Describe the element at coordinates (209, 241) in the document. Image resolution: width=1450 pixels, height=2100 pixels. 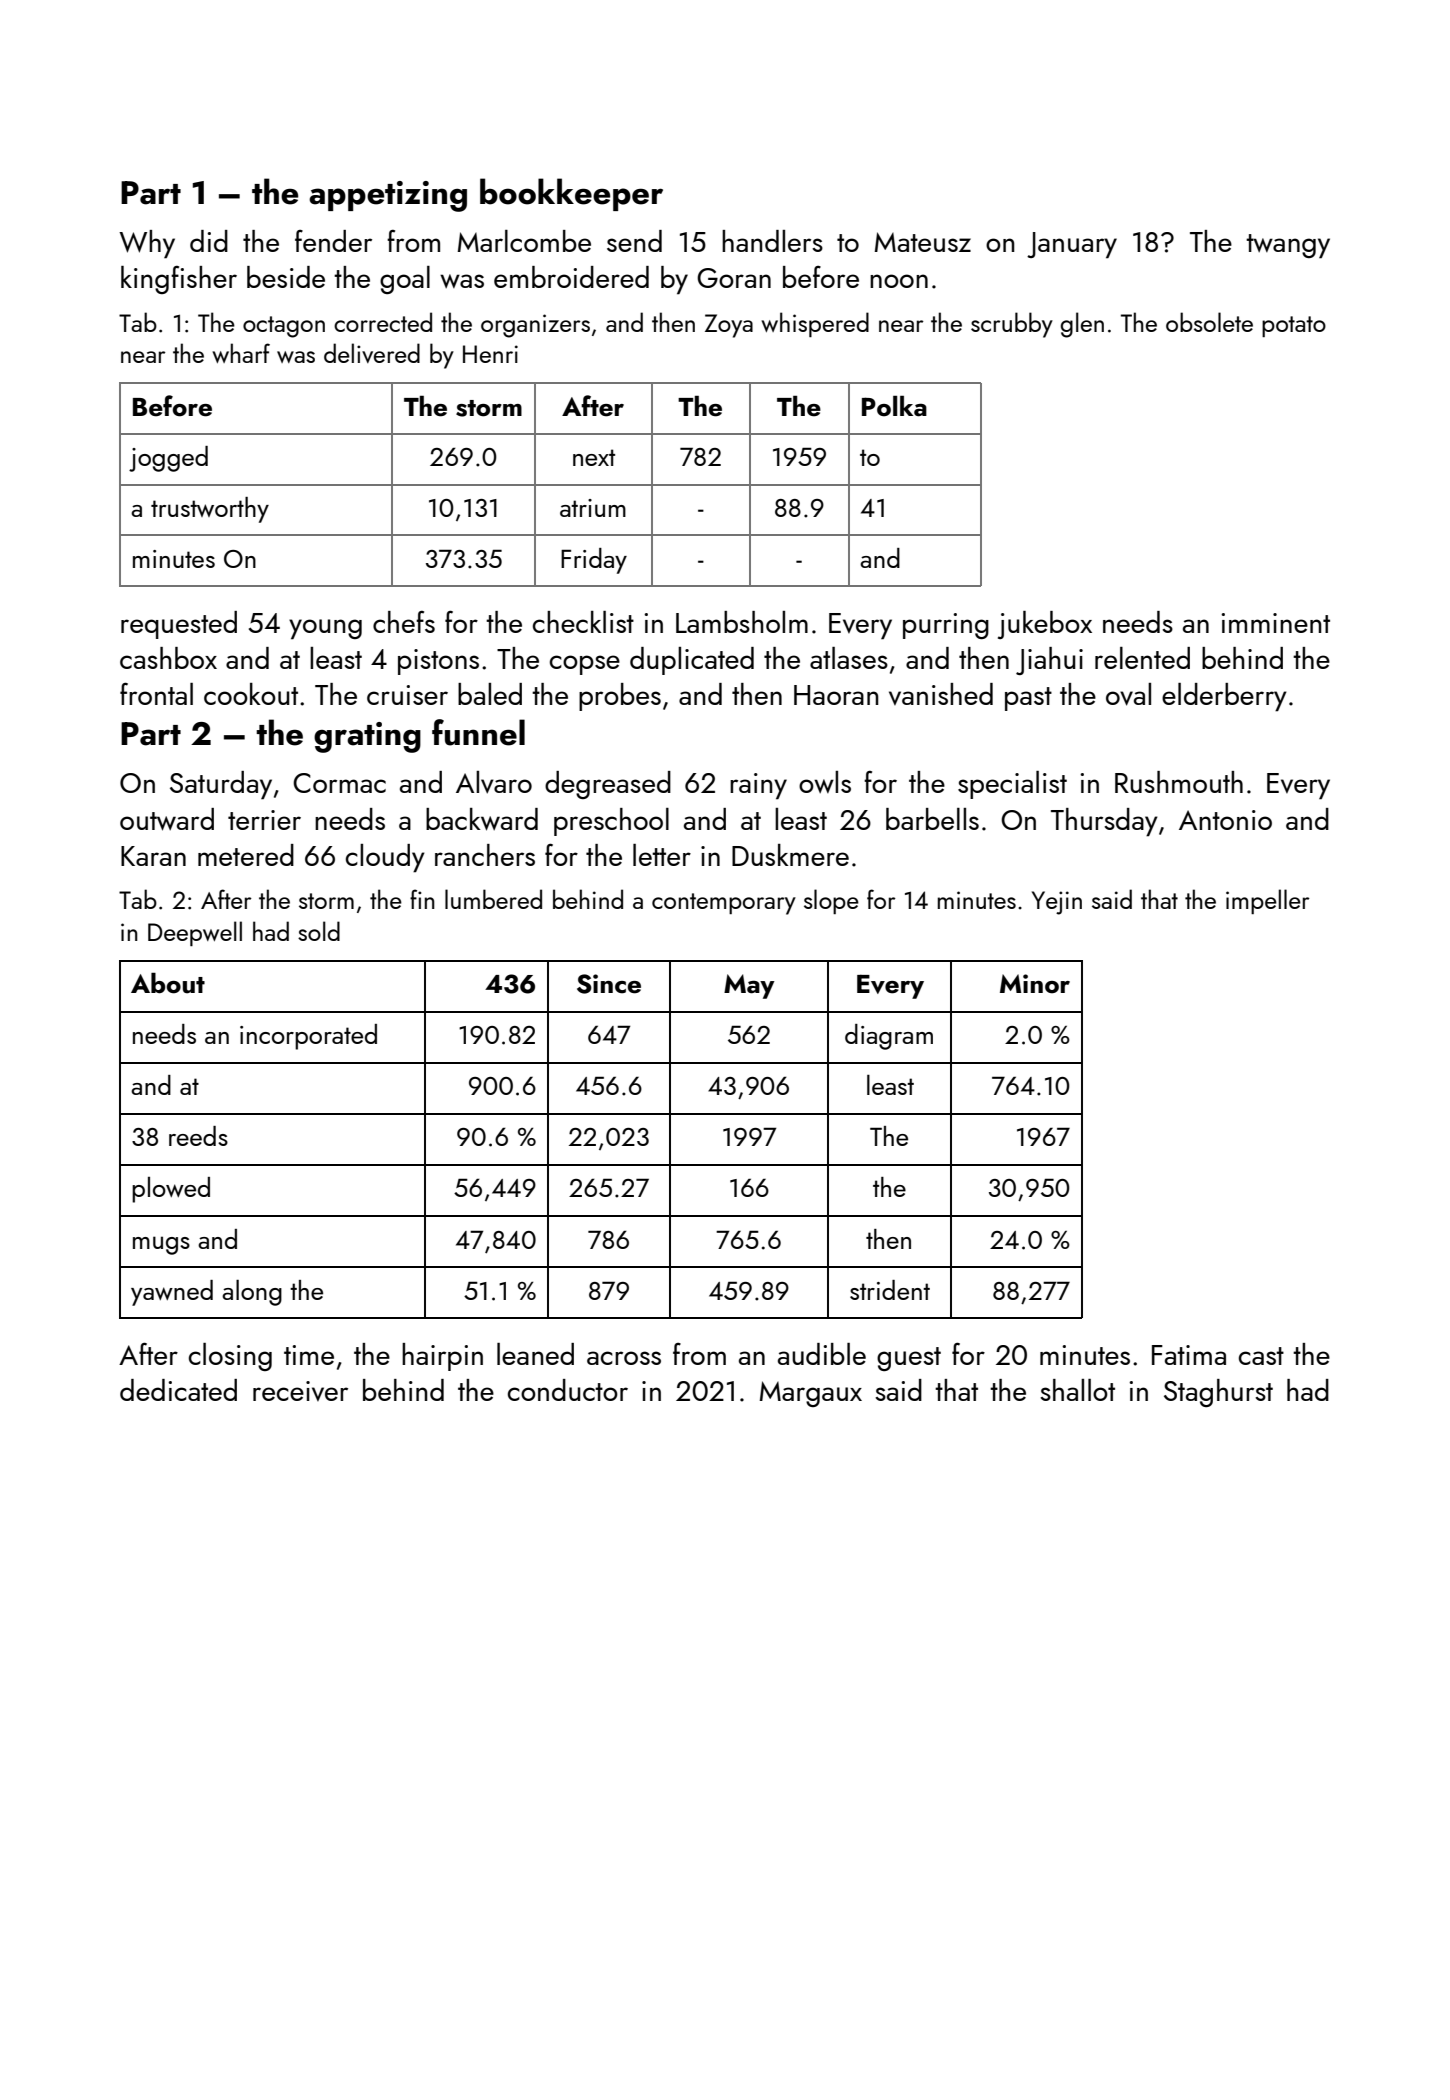
I see `did` at that location.
